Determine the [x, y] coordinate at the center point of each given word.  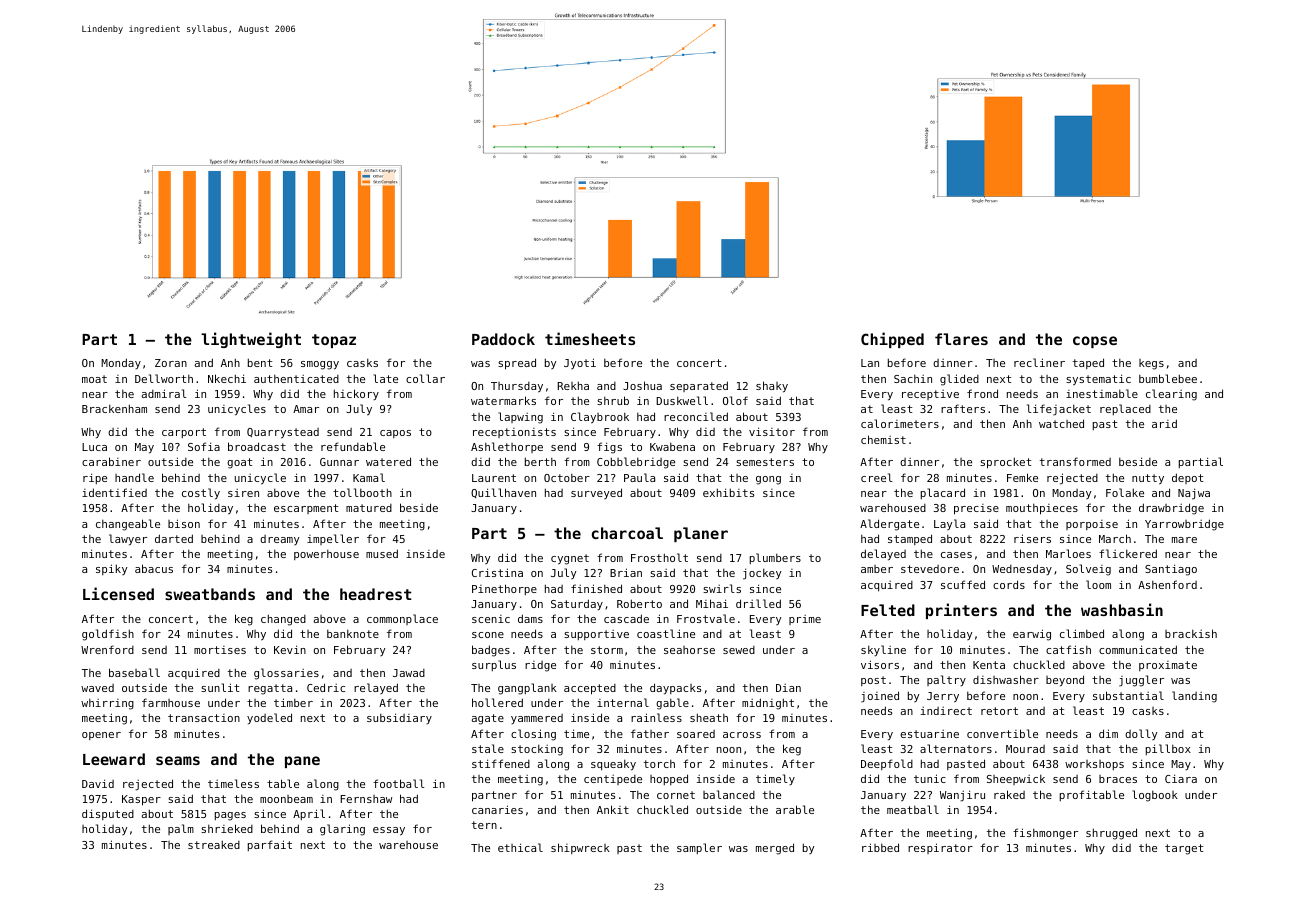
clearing [1171, 395]
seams [178, 760]
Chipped [892, 340]
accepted [590, 689]
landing [1194, 697]
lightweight [251, 340]
